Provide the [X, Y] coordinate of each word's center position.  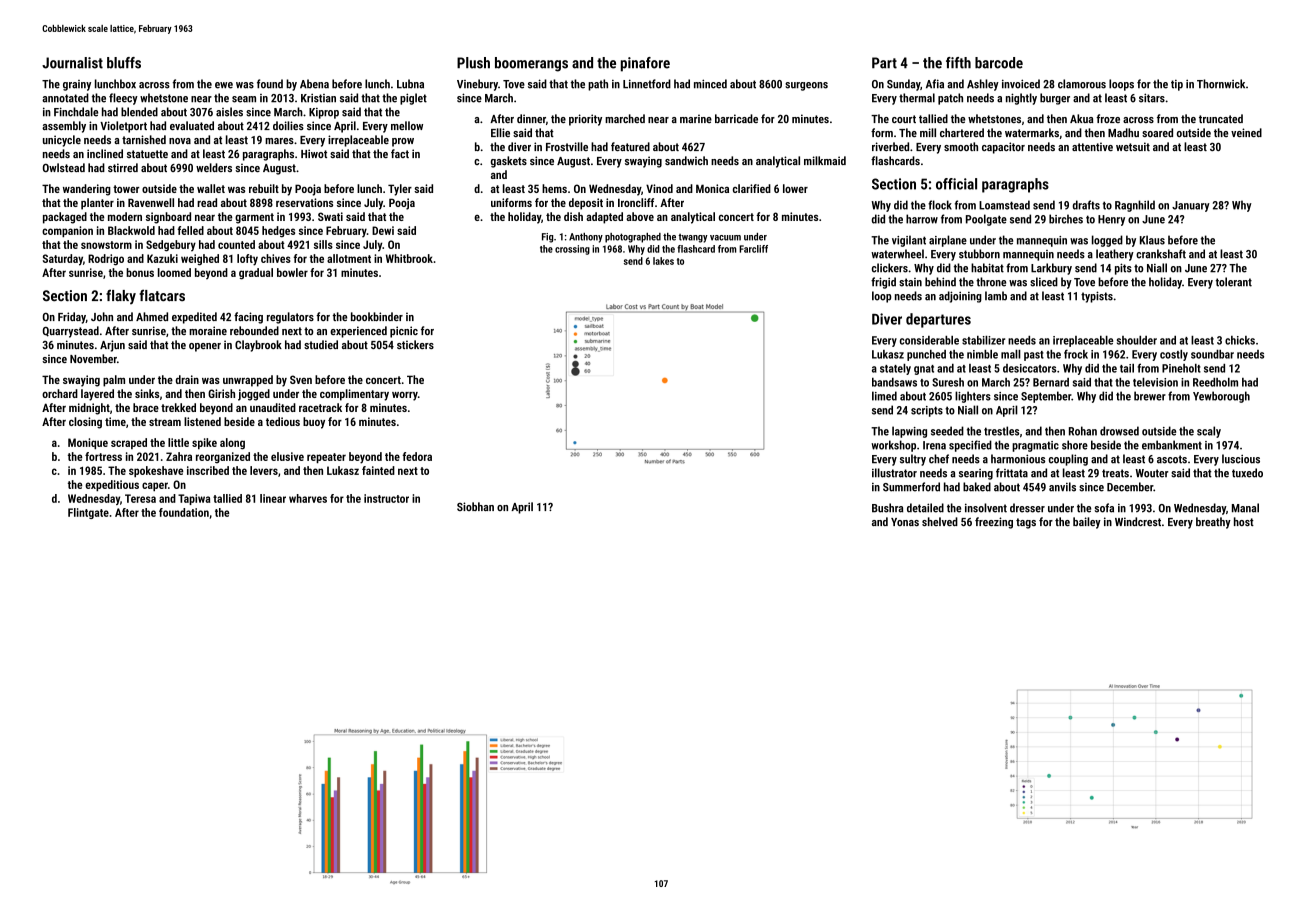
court [904, 119]
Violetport [123, 127]
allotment [349, 258]
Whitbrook [409, 258]
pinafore [645, 64]
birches [1066, 219]
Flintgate [88, 513]
